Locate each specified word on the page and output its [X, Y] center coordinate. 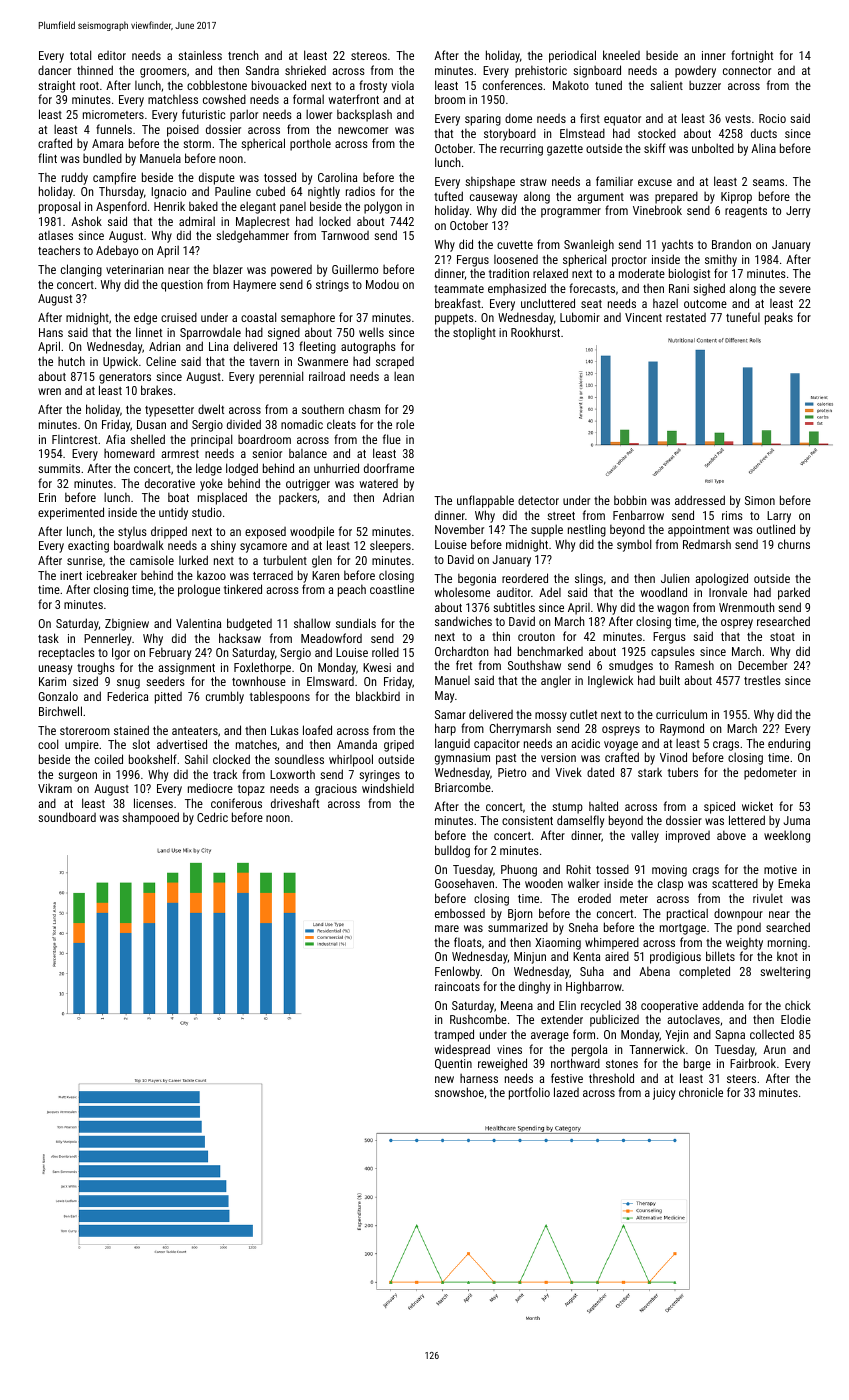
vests [738, 119]
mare [447, 928]
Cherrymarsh [520, 729]
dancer [54, 70]
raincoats [457, 986]
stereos [369, 56]
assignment [186, 669]
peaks [779, 318]
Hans [51, 332]
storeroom [85, 731]
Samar [450, 714]
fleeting [317, 347]
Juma [796, 820]
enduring [789, 744]
